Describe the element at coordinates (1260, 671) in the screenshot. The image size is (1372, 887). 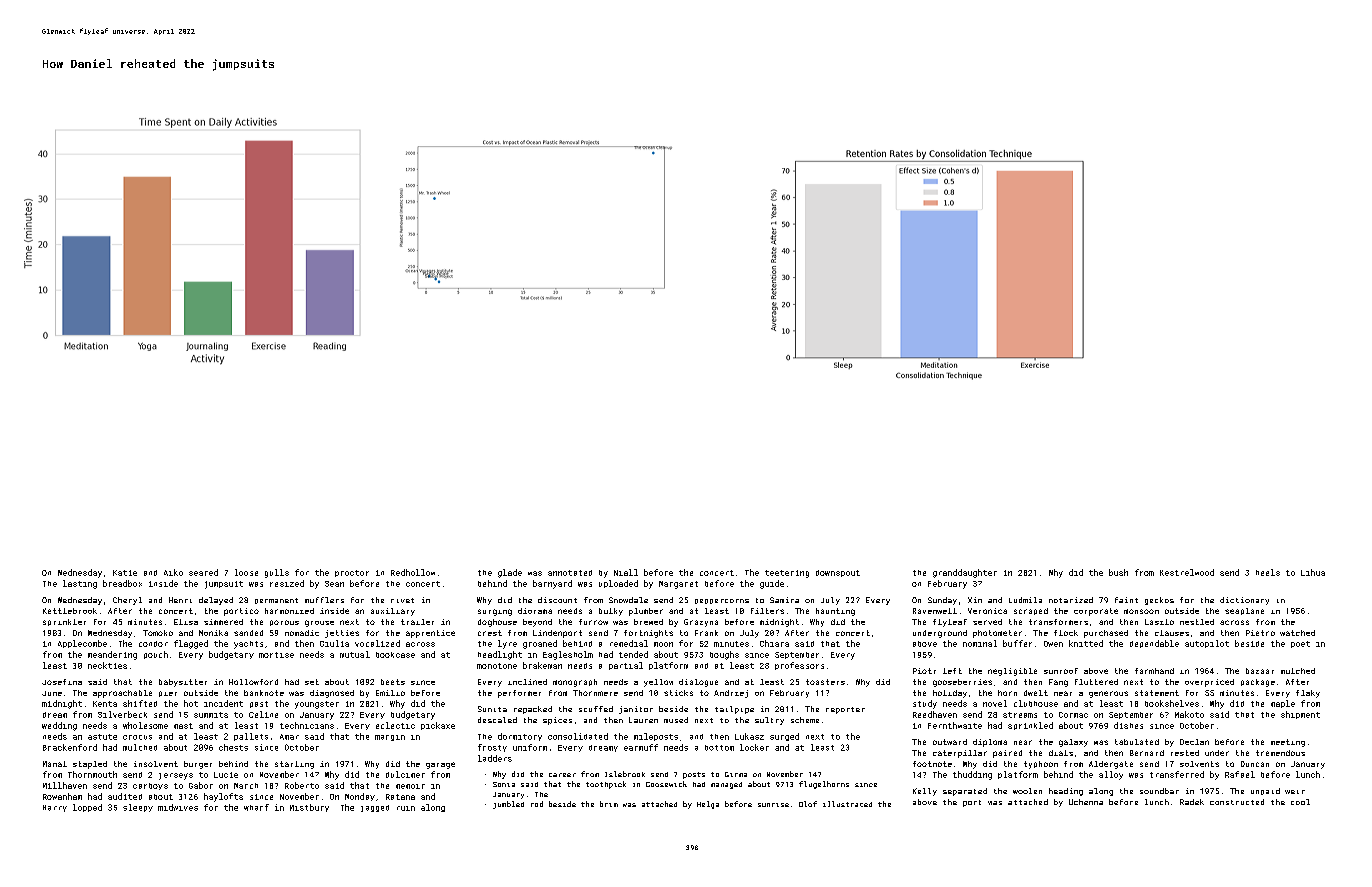
I see `bazaar` at that location.
